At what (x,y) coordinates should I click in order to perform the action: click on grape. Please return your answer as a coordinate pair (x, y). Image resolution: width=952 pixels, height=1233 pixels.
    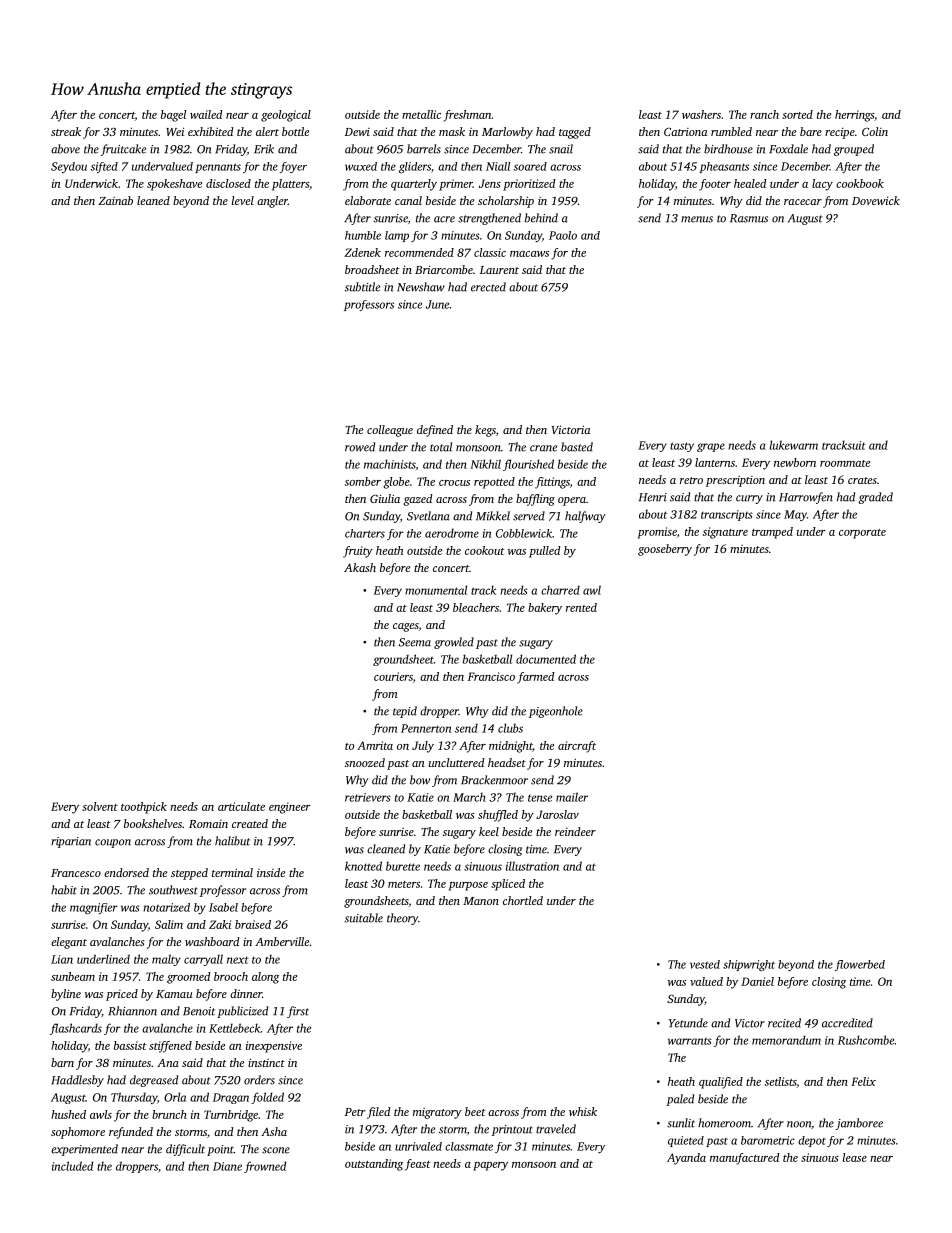
    Looking at the image, I should click on (711, 447).
